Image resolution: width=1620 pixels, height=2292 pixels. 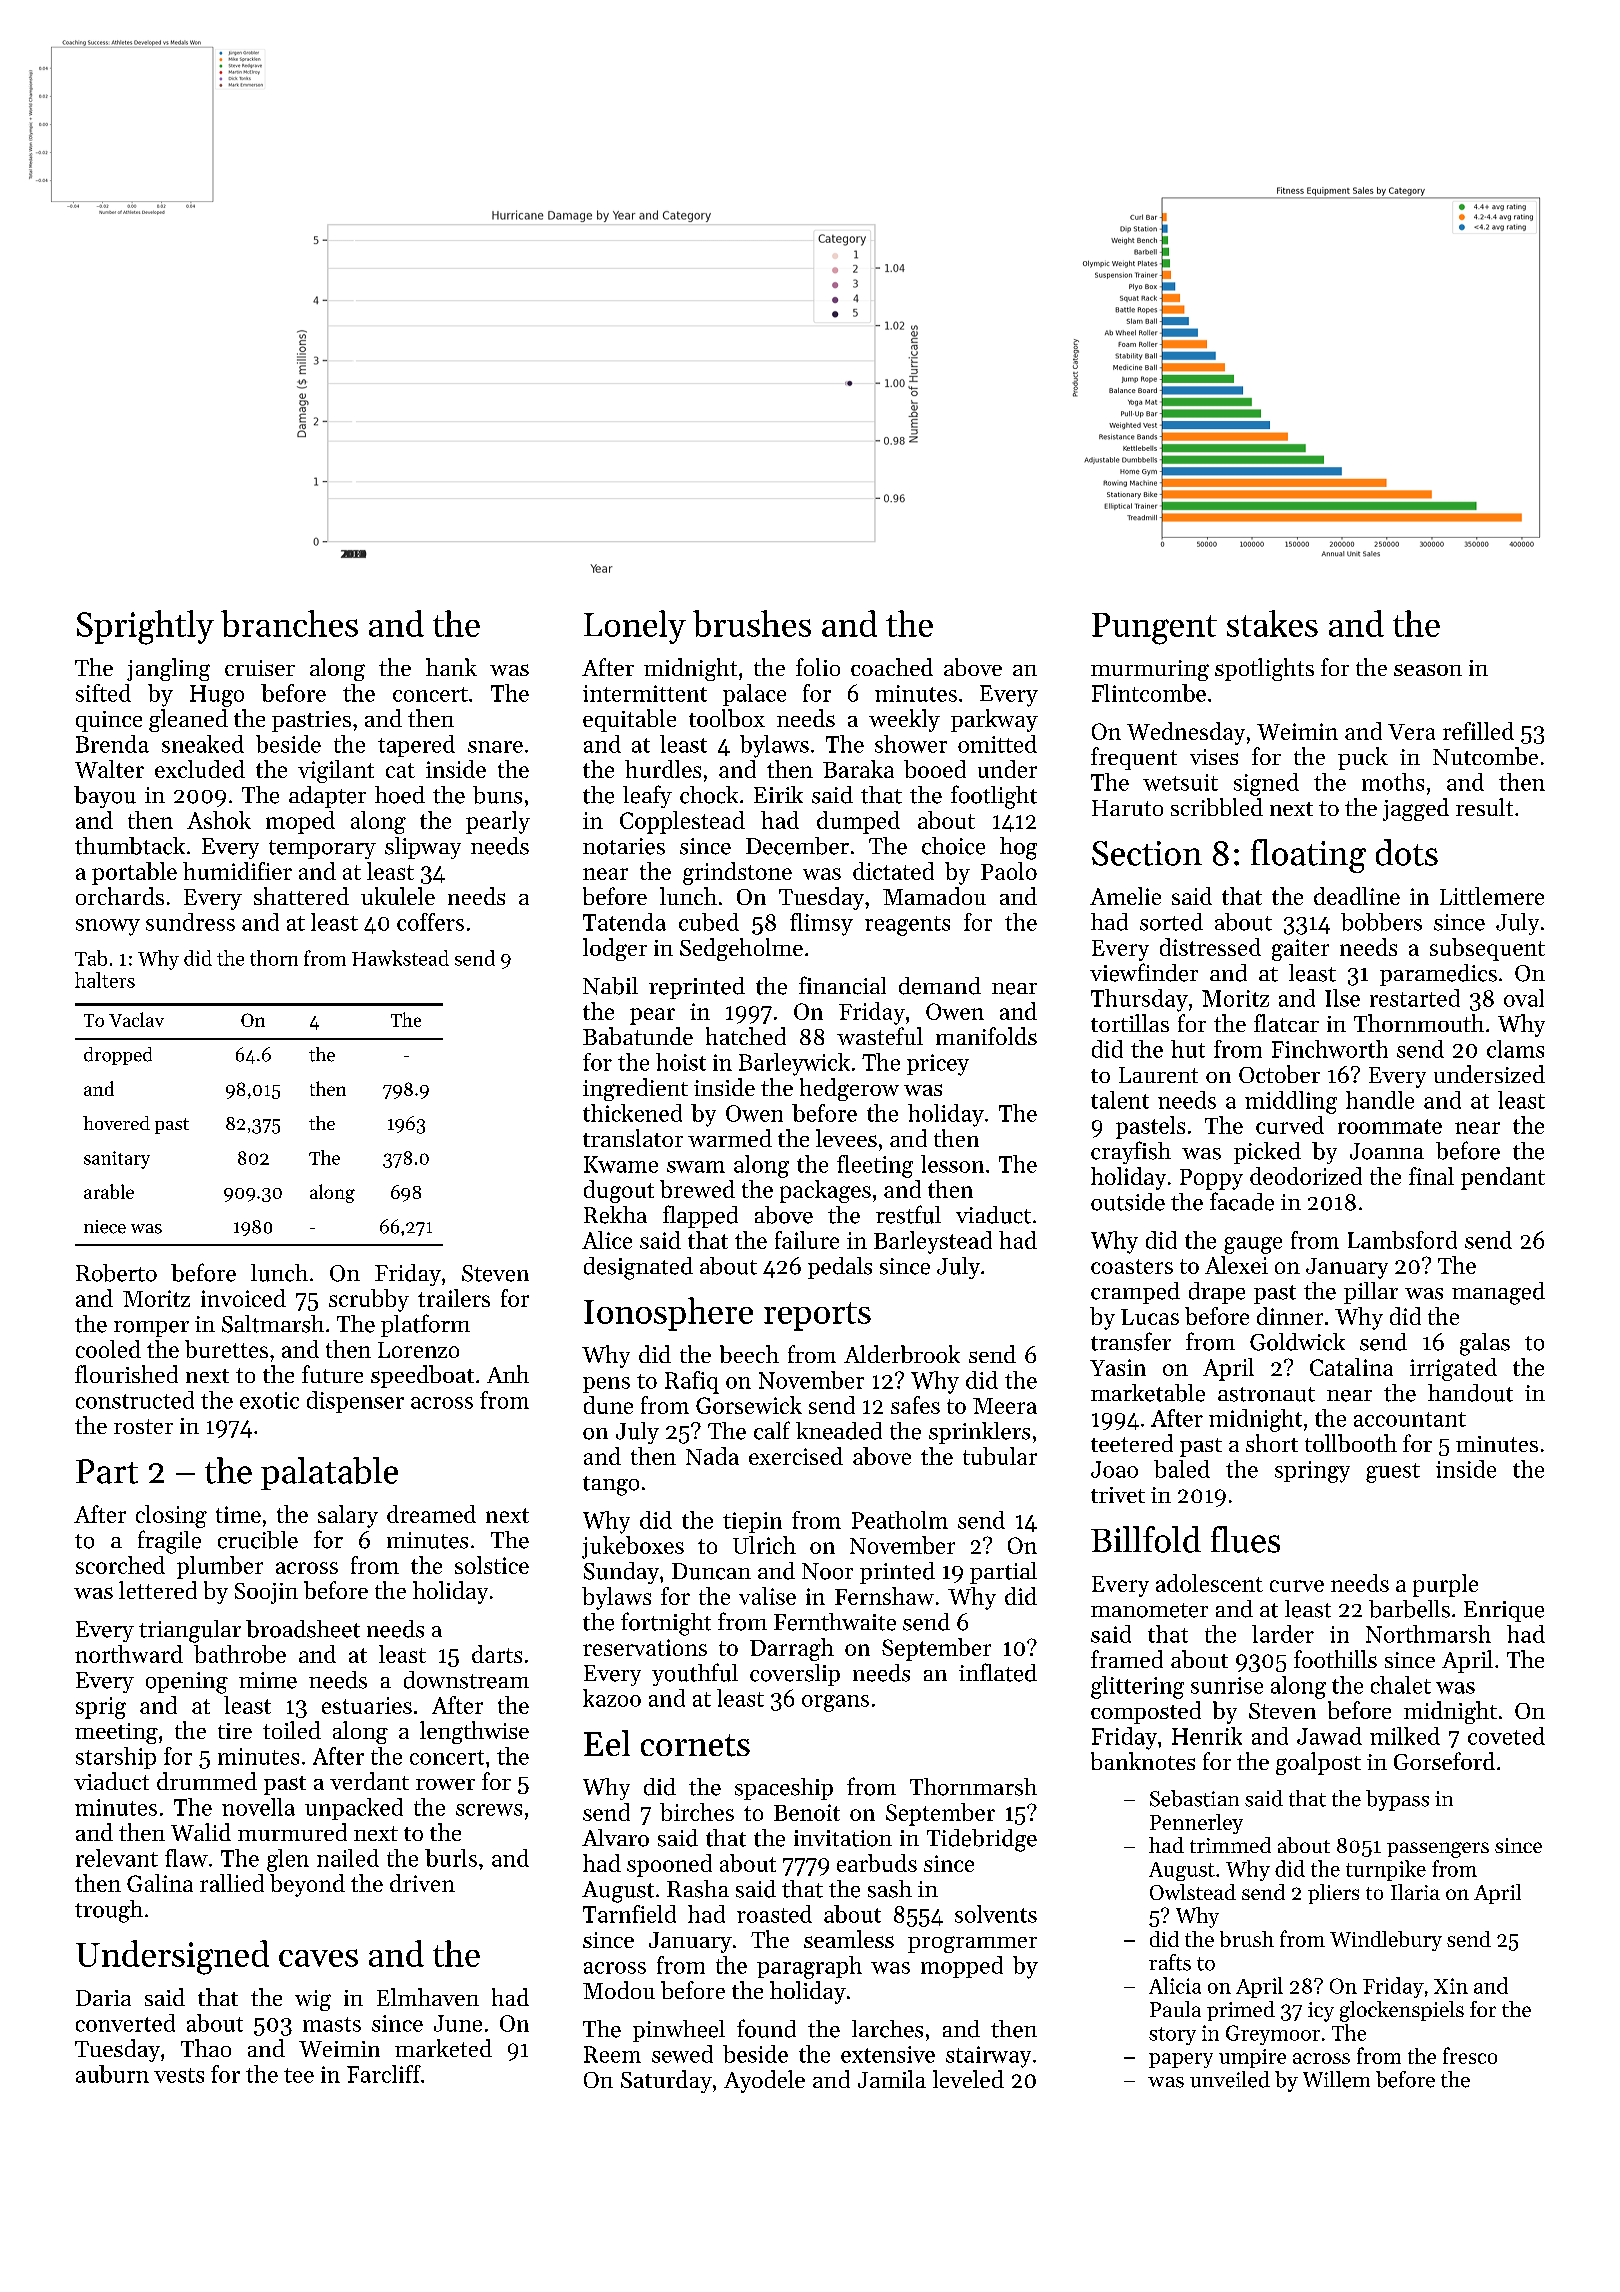 I want to click on Amelie, so click(x=1125, y=896).
